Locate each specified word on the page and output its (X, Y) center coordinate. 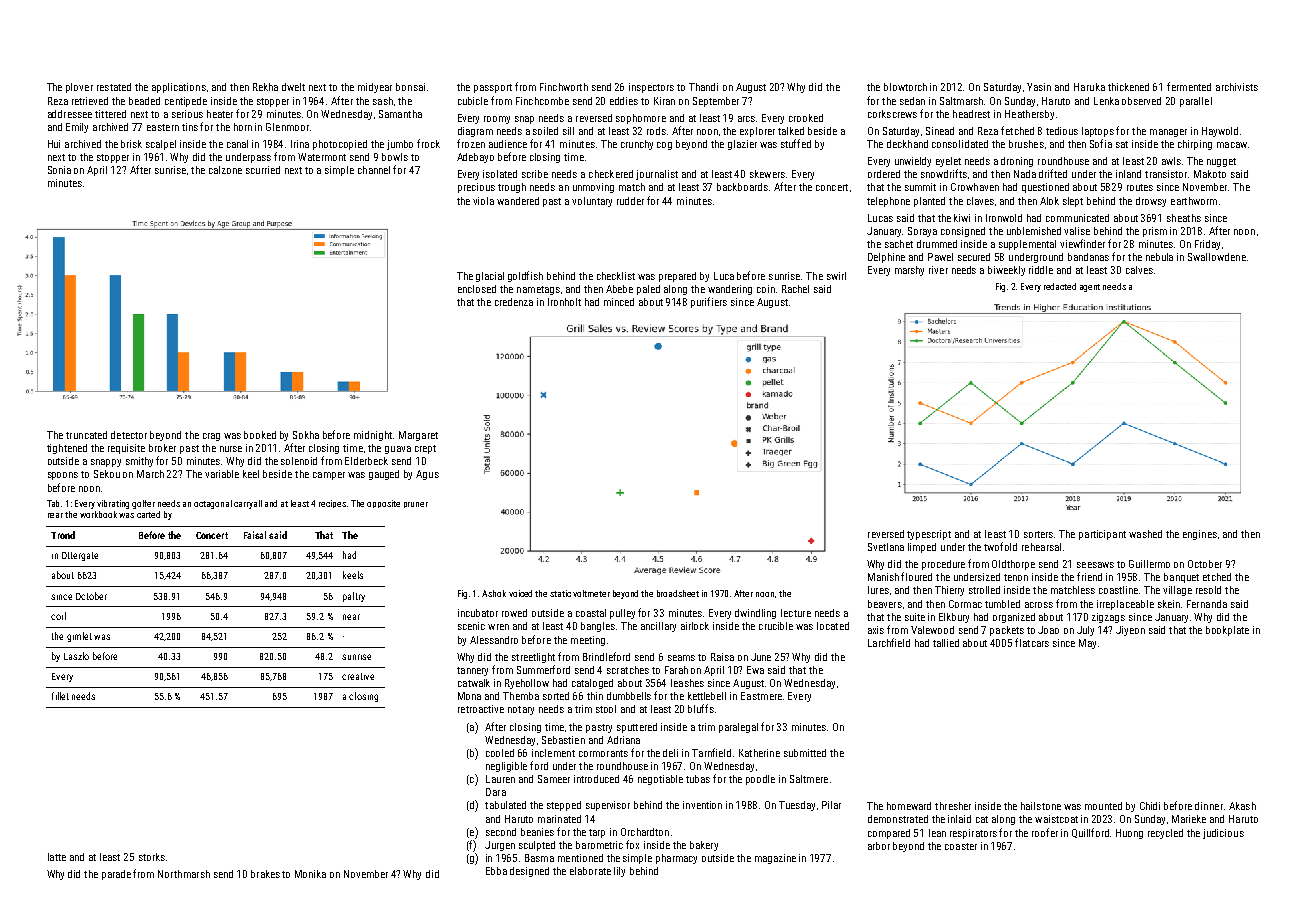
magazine (775, 859)
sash (383, 101)
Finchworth (564, 87)
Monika (310, 874)
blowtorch (905, 87)
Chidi (1150, 806)
